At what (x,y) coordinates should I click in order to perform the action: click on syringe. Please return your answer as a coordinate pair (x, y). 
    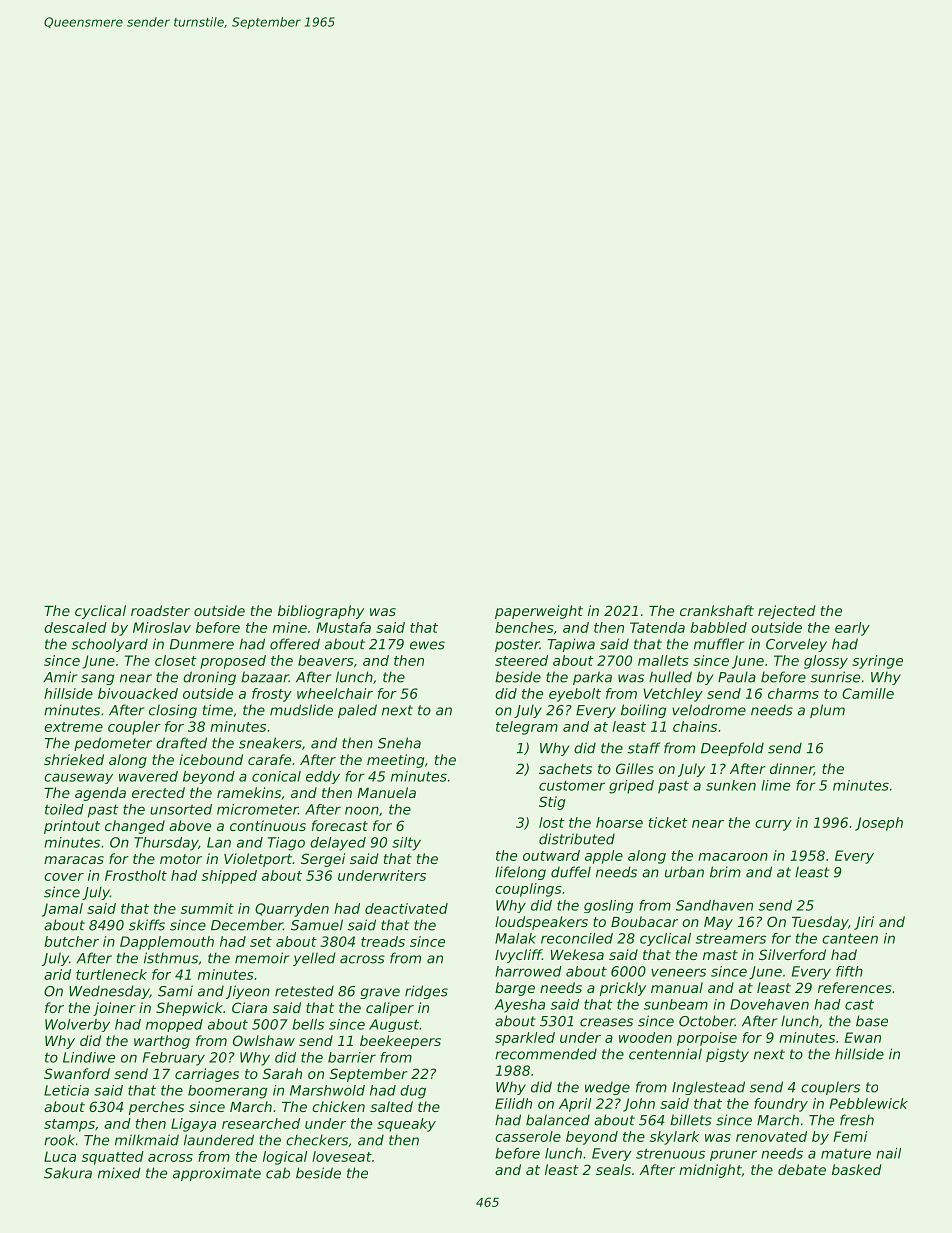
    Looking at the image, I should click on (877, 662).
